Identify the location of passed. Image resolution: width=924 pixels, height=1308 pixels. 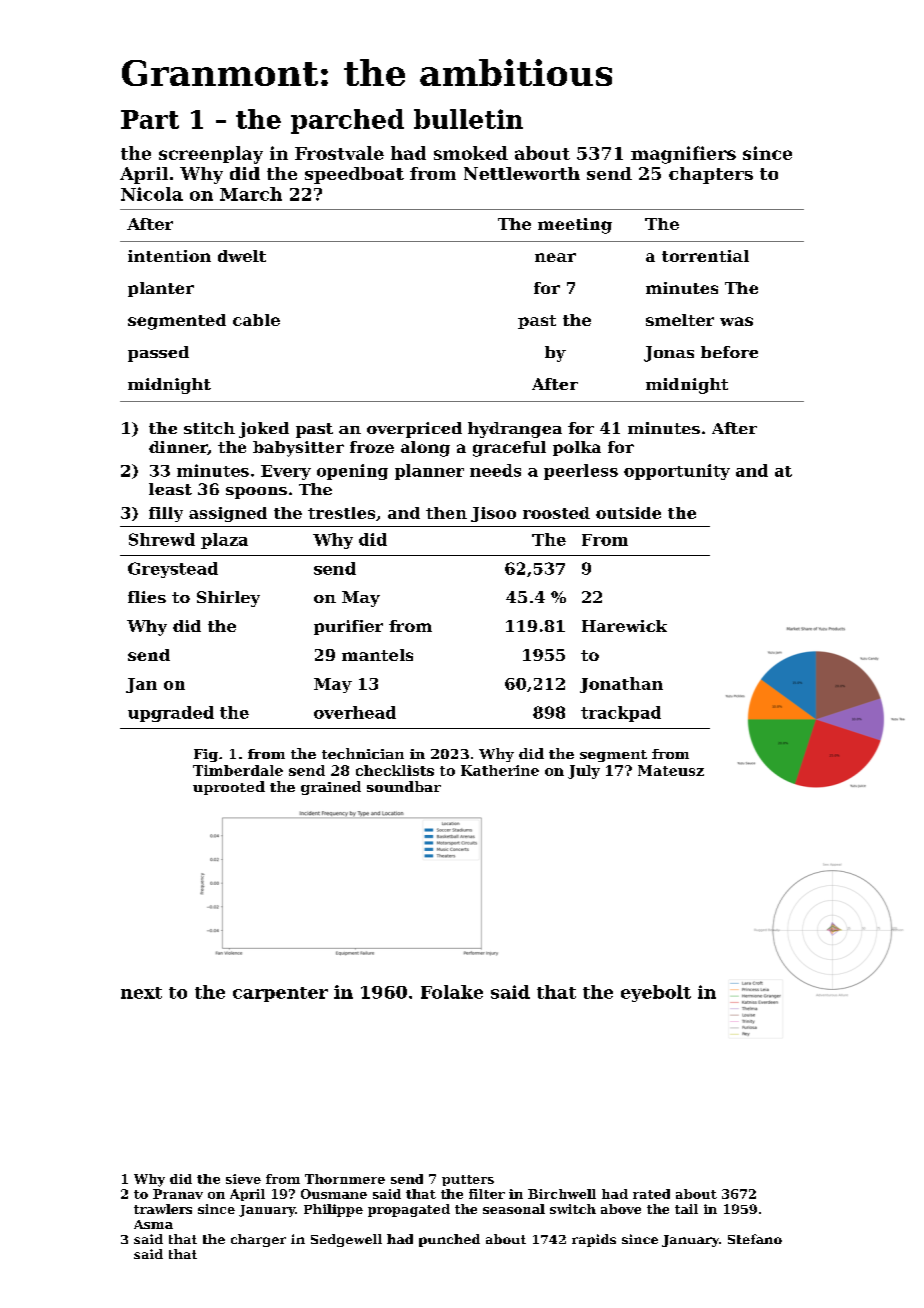
(158, 354).
